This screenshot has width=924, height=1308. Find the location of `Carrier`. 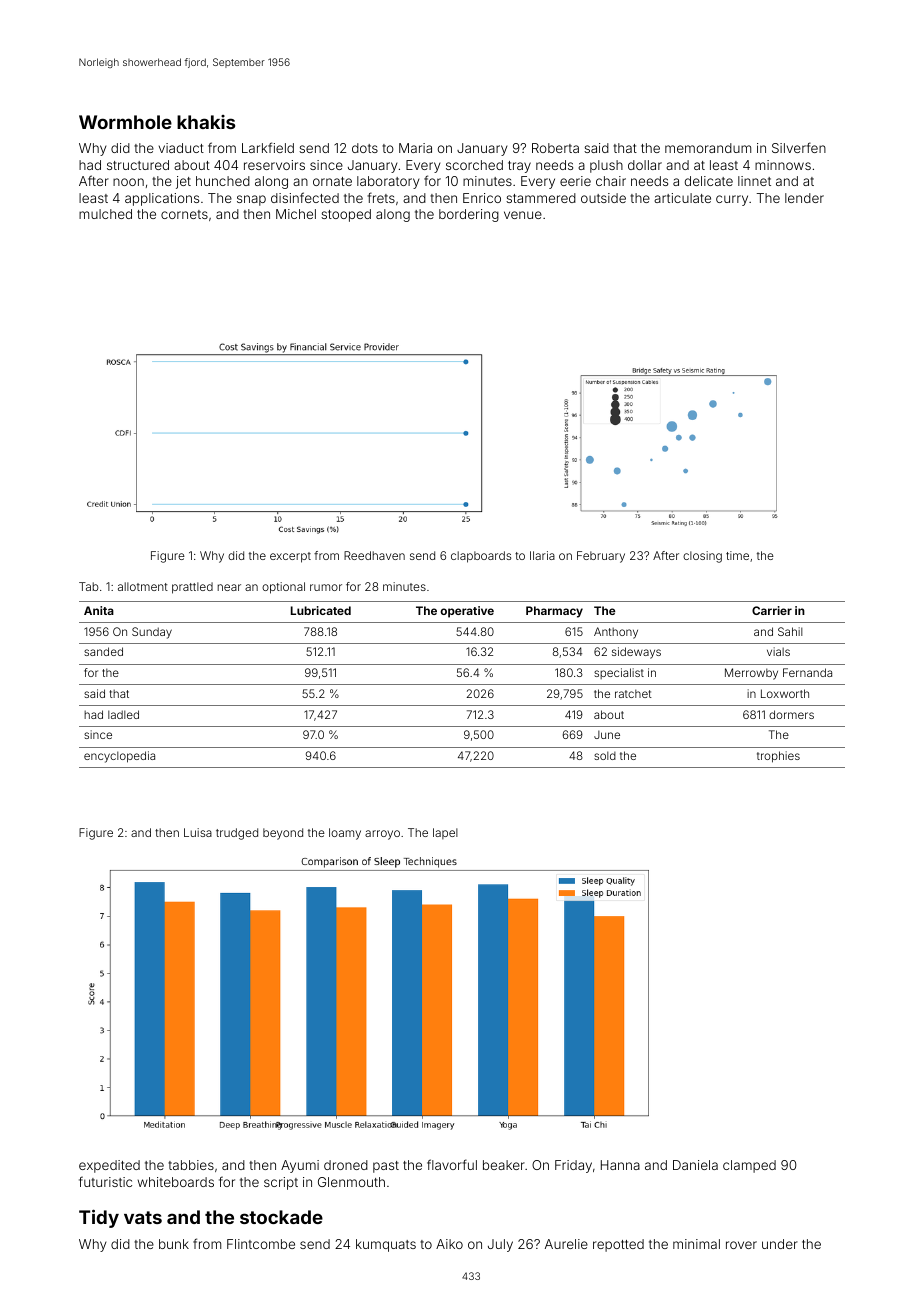

Carrier is located at coordinates (772, 610).
